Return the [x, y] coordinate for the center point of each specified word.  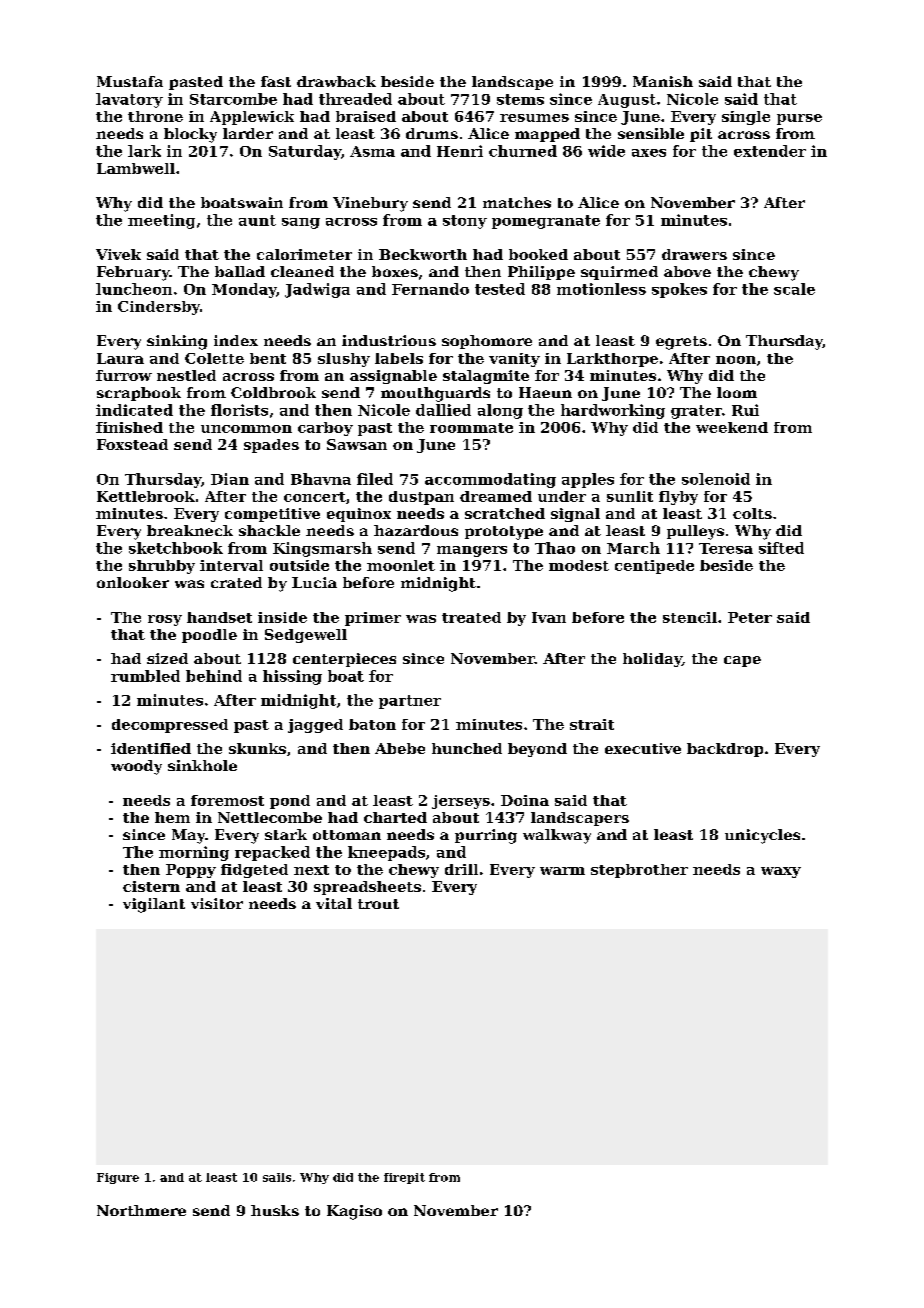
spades [271, 446]
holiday [652, 660]
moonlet [401, 565]
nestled [186, 375]
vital [334, 903]
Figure [118, 1178]
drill [461, 869]
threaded [355, 99]
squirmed [619, 273]
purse [799, 119]
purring [486, 836]
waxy [781, 872]
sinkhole [202, 765]
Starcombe [233, 99]
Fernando [430, 289]
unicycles [762, 836]
